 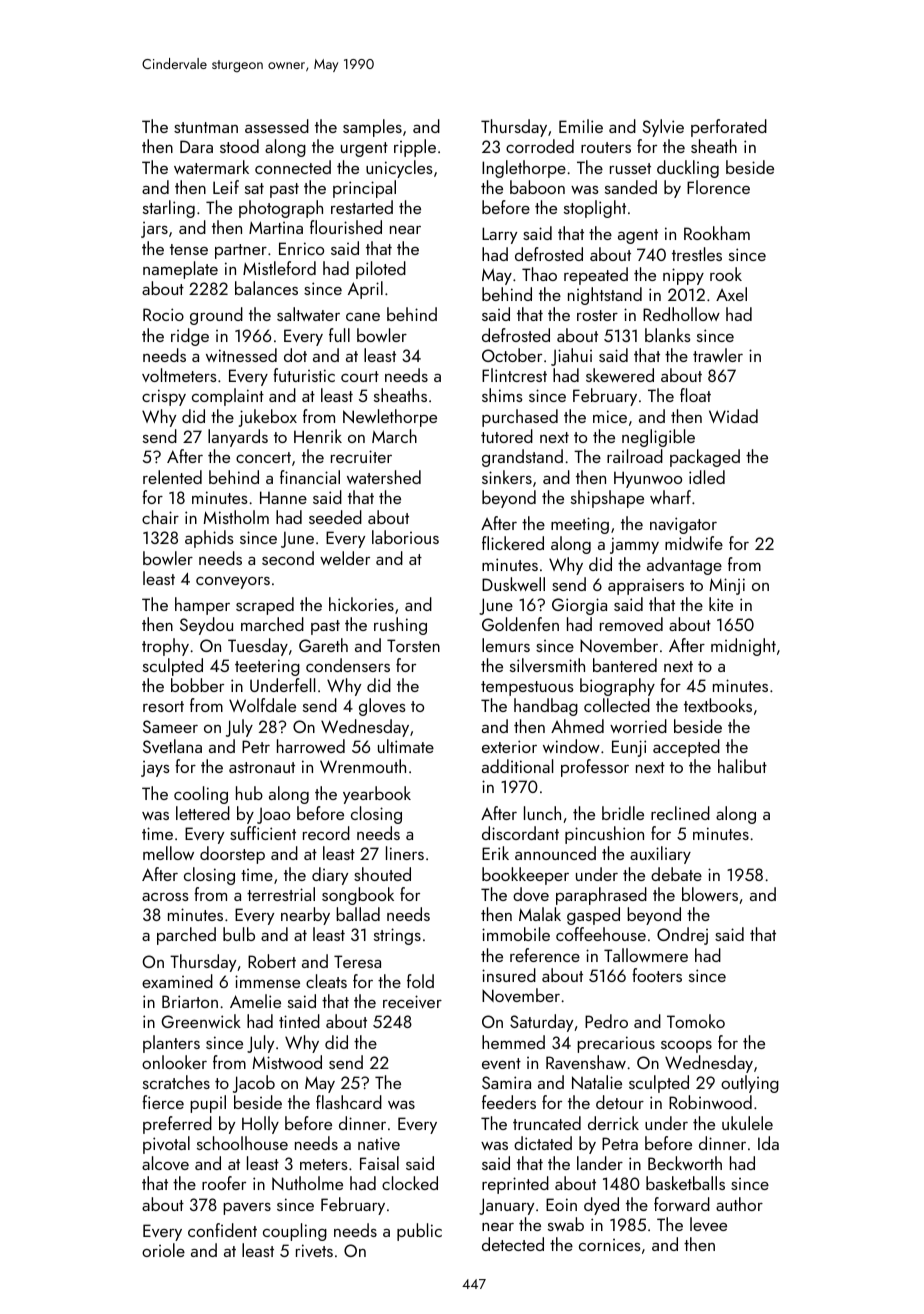 I want to click on mellow, so click(x=168, y=853).
